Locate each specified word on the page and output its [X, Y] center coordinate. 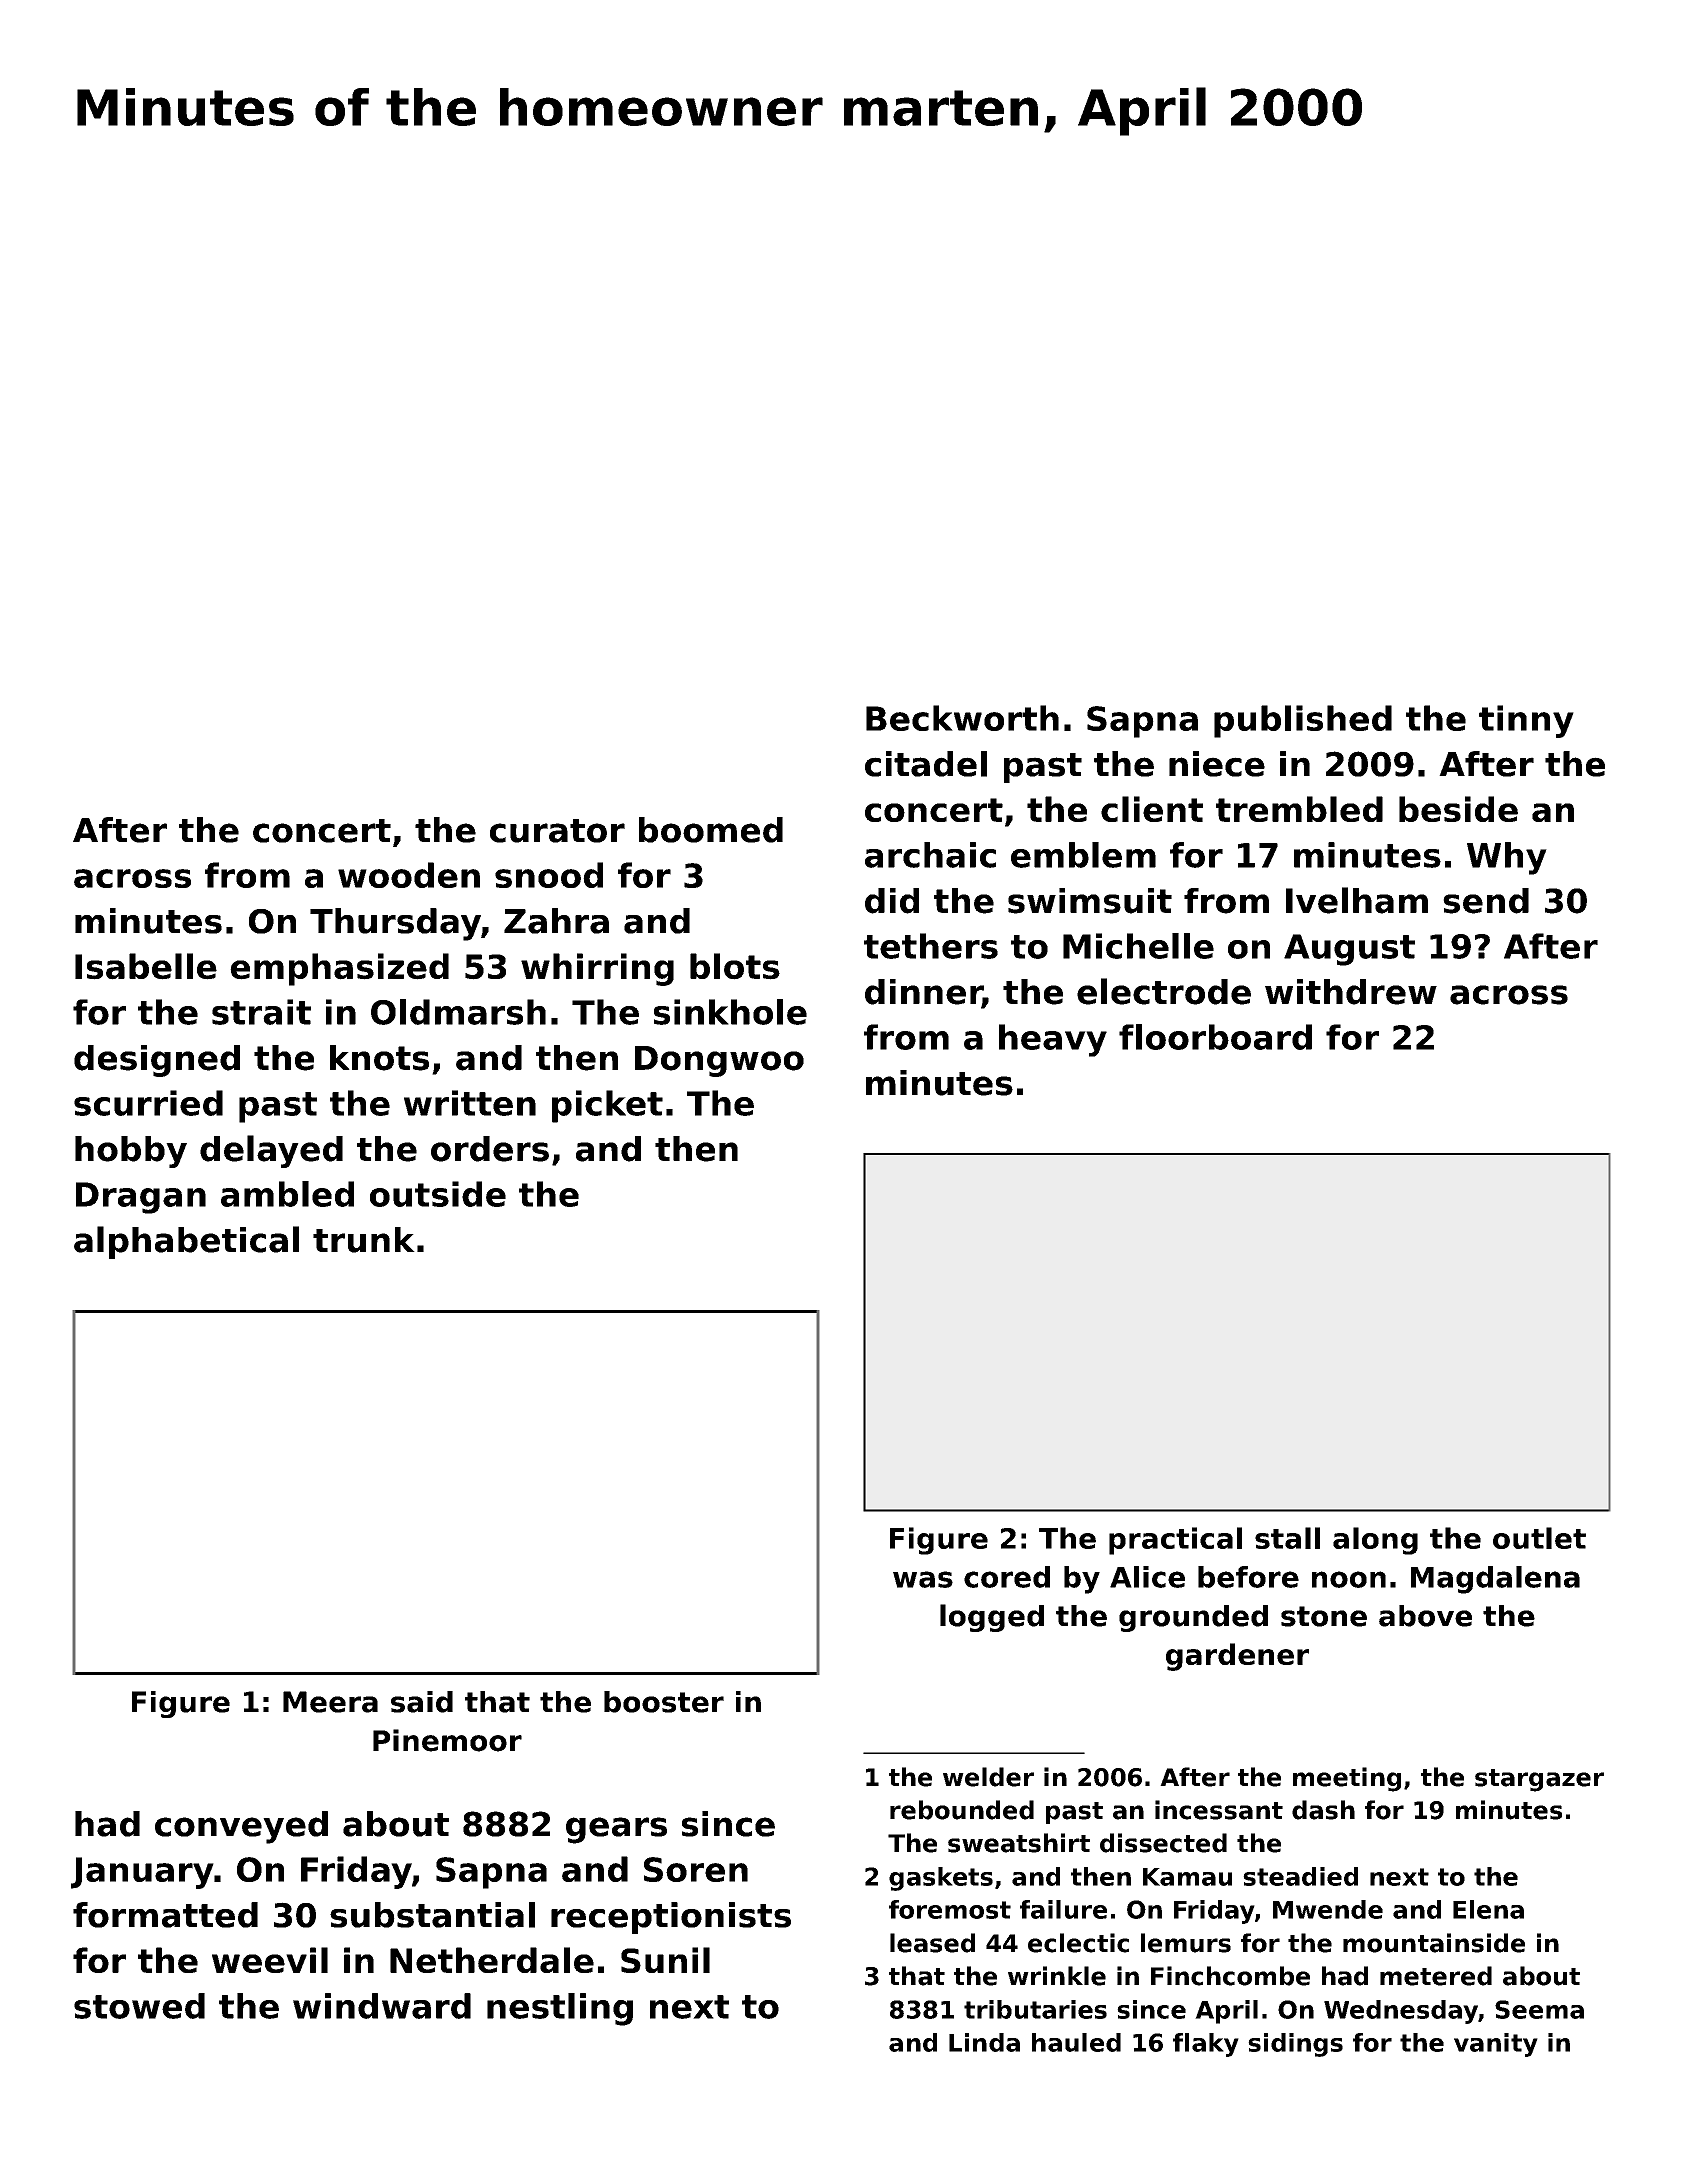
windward [382, 2006]
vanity [1496, 2045]
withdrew [1351, 992]
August [1349, 950]
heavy [1053, 1040]
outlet [1539, 1538]
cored [1007, 1577]
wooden [409, 875]
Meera [330, 1702]
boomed [711, 830]
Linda [984, 2042]
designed [157, 1061]
